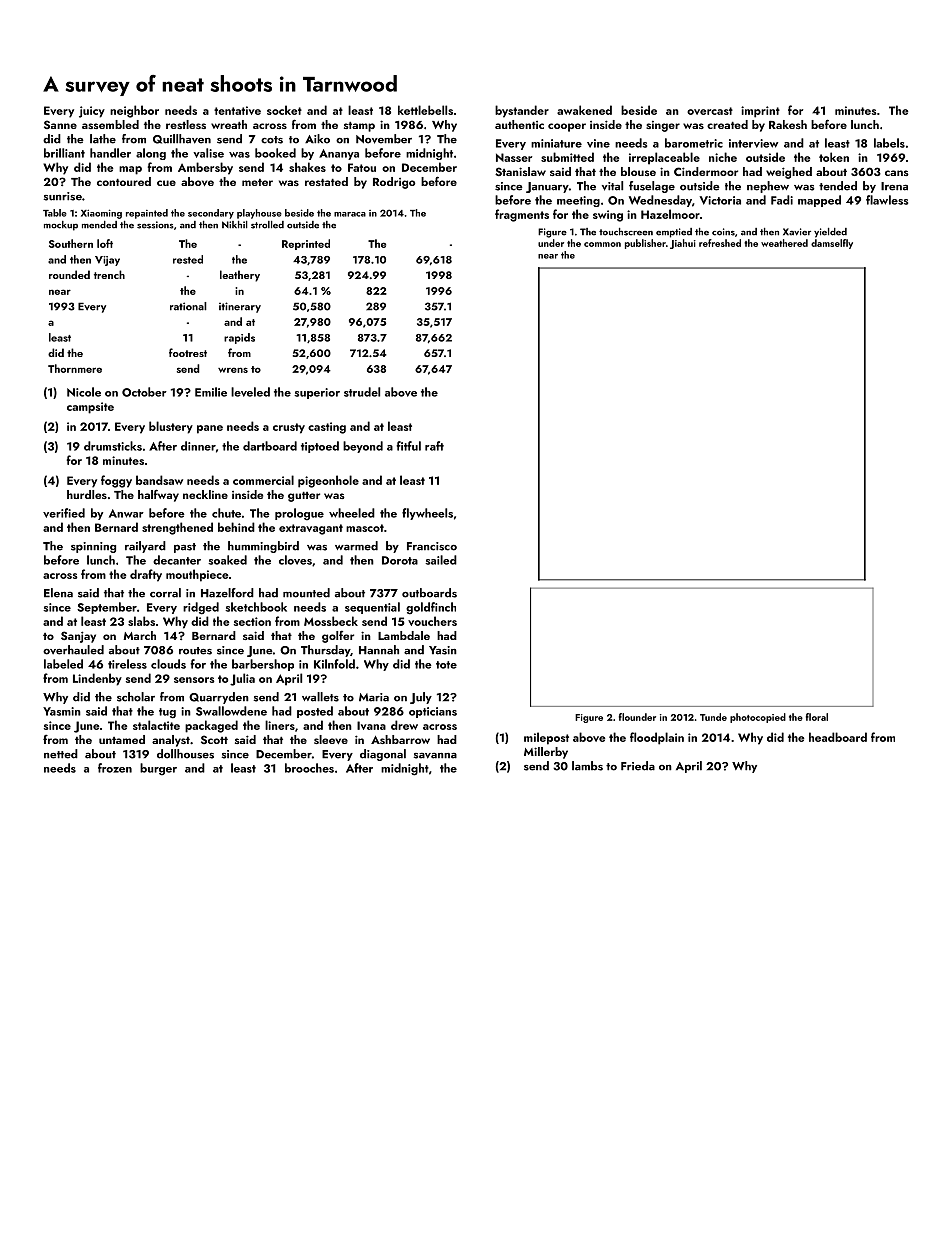  Describe the element at coordinates (832, 244) in the screenshot. I see `damselfly` at that location.
